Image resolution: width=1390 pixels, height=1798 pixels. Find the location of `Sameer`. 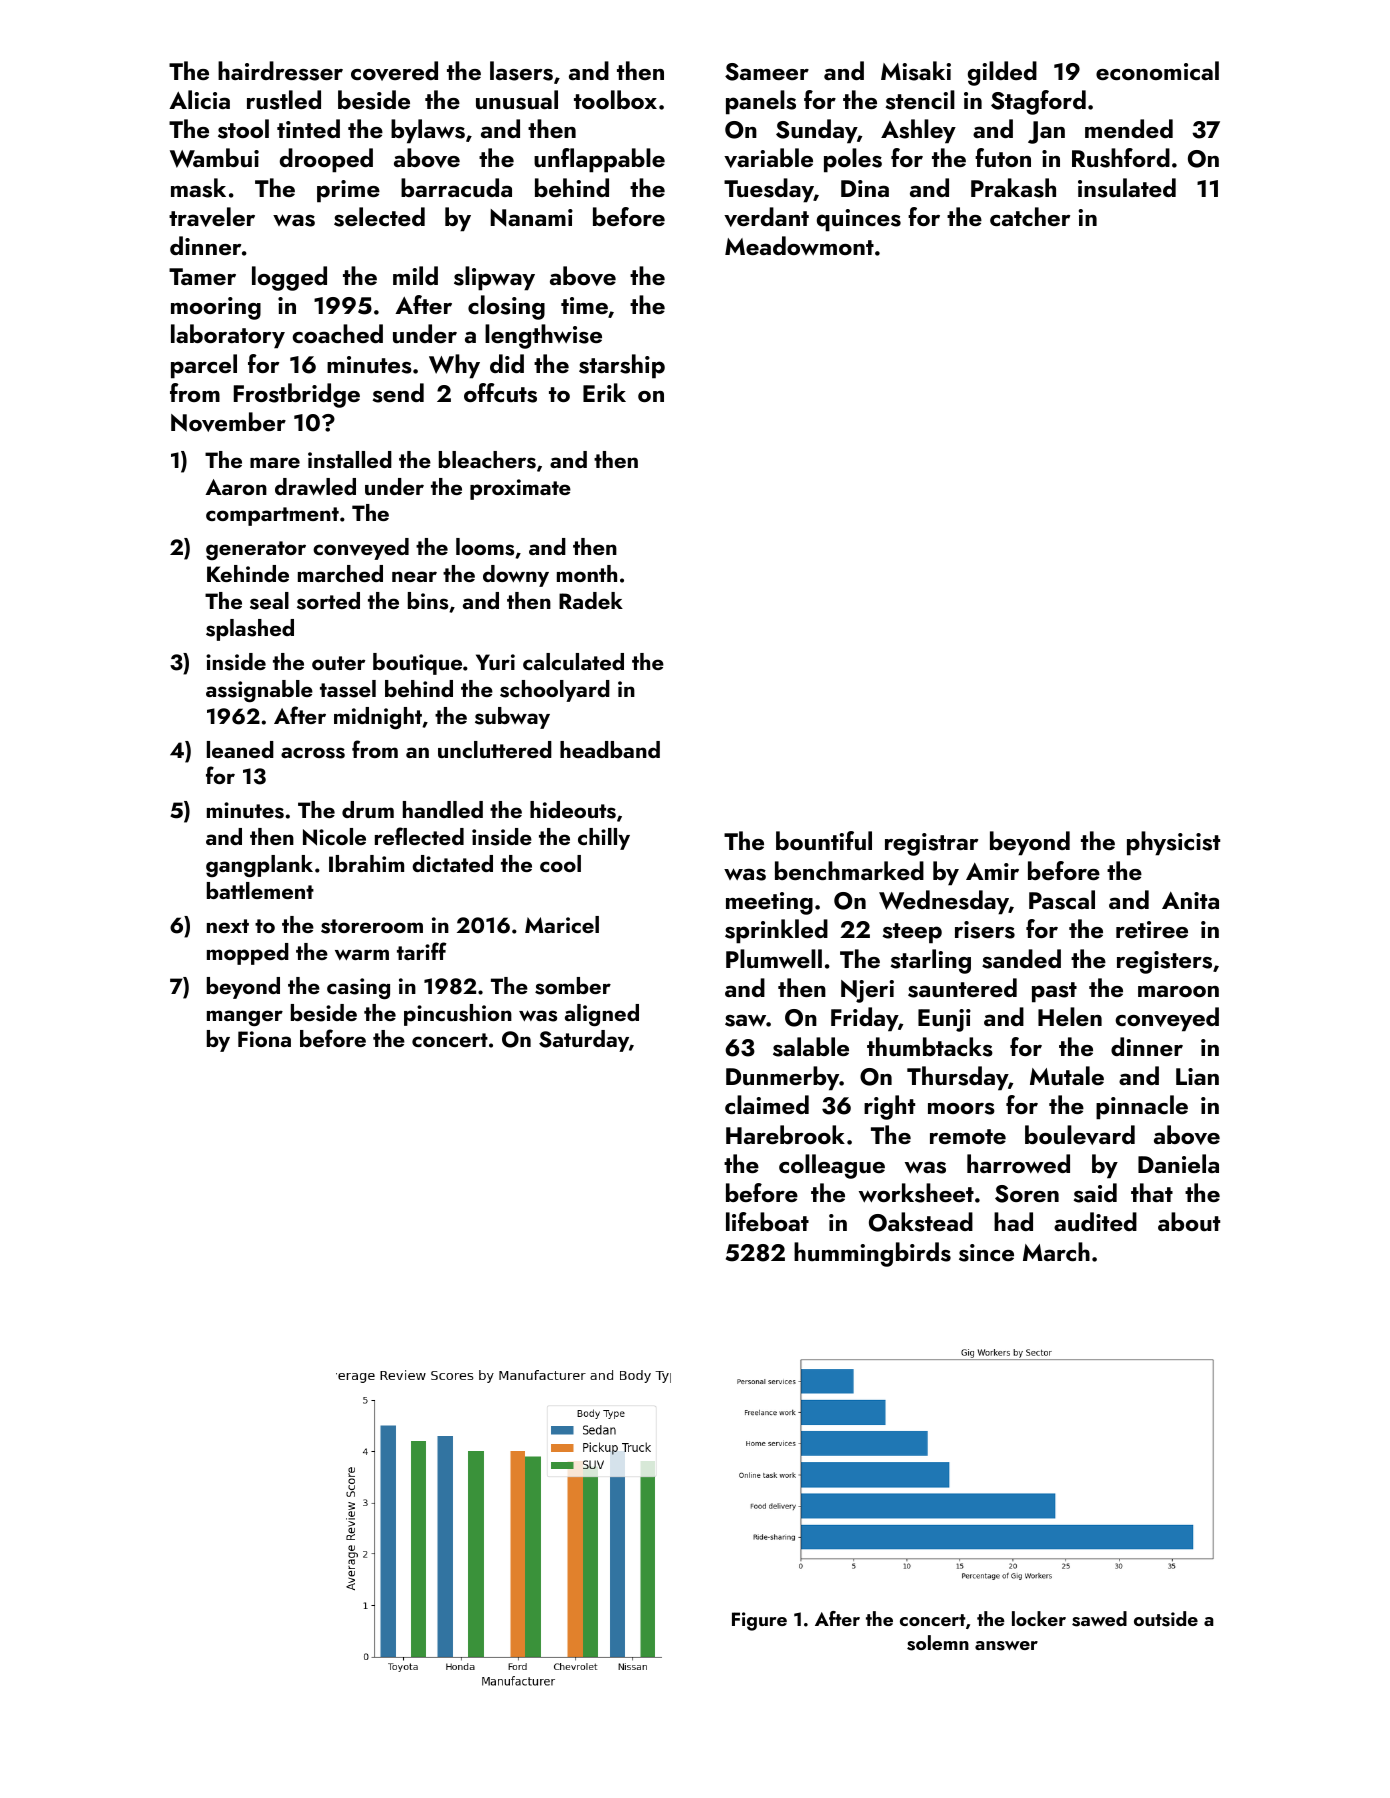

Sameer is located at coordinates (767, 72).
